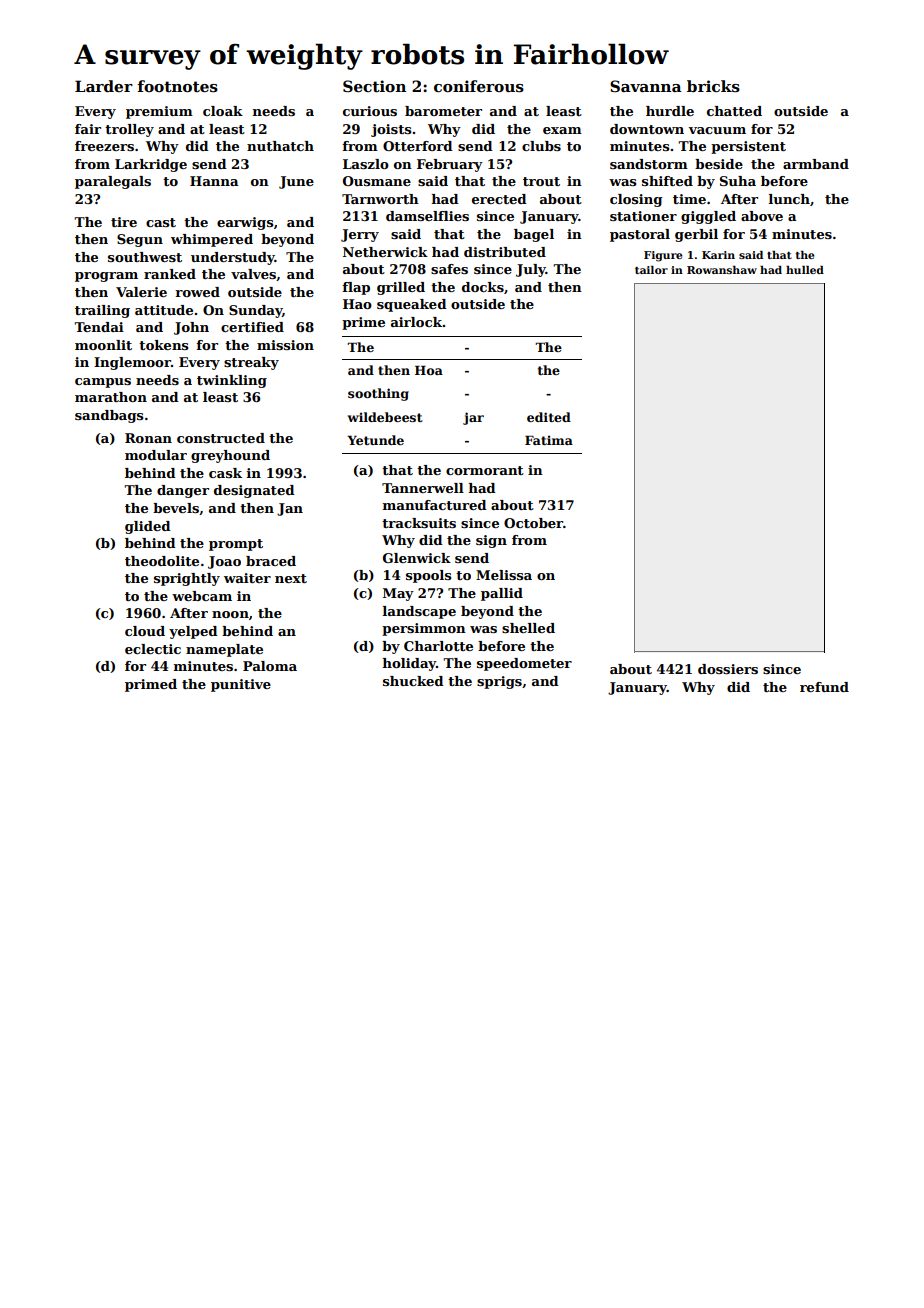 This page has width=924, height=1308. I want to click on nameplate, so click(224, 650).
